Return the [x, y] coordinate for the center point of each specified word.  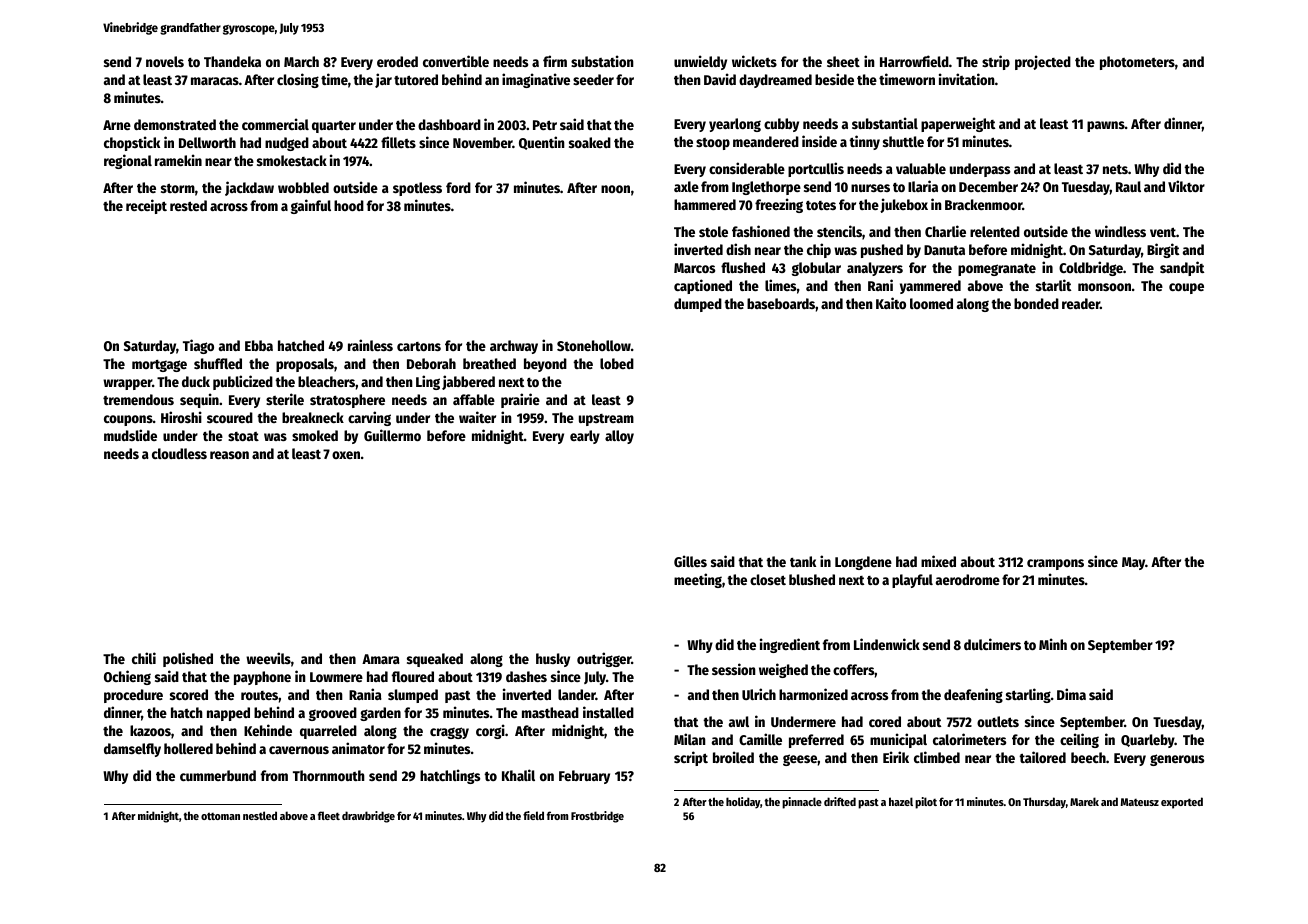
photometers [1137, 63]
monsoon [1104, 287]
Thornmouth [329, 775]
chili [144, 658]
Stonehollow [594, 345]
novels [165, 61]
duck [196, 381]
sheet [843, 61]
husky [553, 660]
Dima [1071, 694]
